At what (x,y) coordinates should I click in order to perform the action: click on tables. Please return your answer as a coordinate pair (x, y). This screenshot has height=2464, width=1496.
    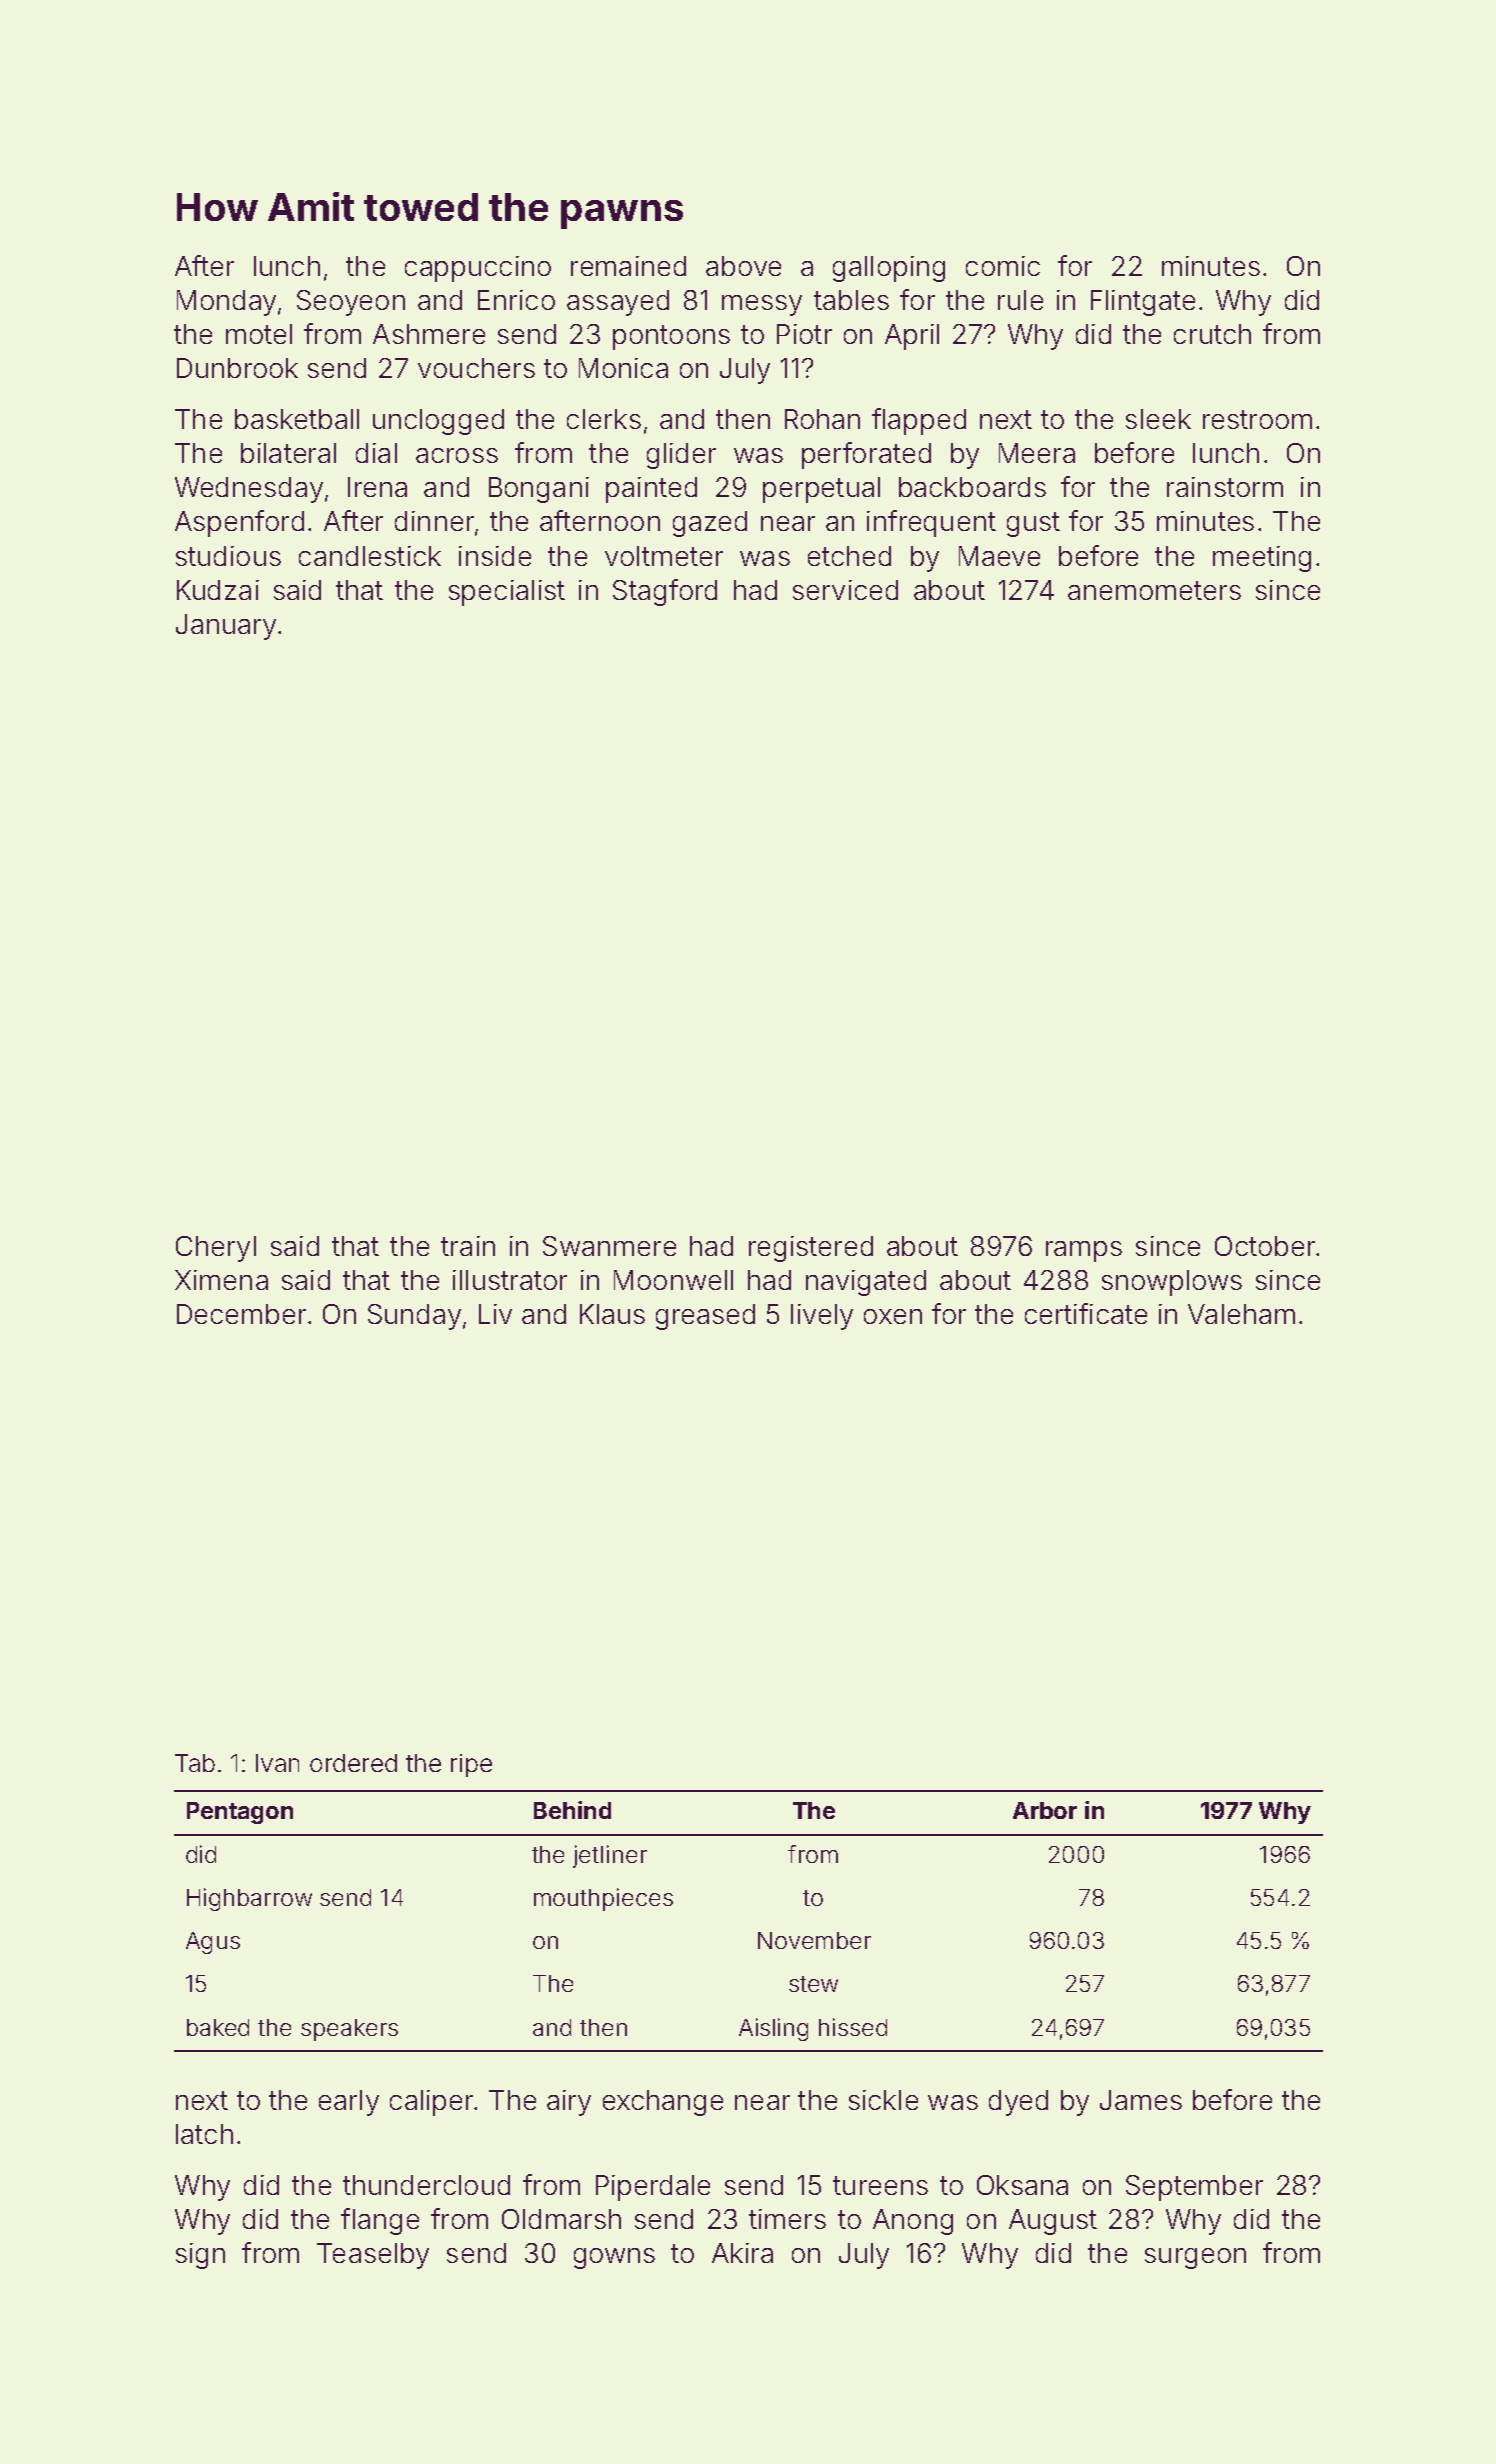
    Looking at the image, I should click on (851, 300).
